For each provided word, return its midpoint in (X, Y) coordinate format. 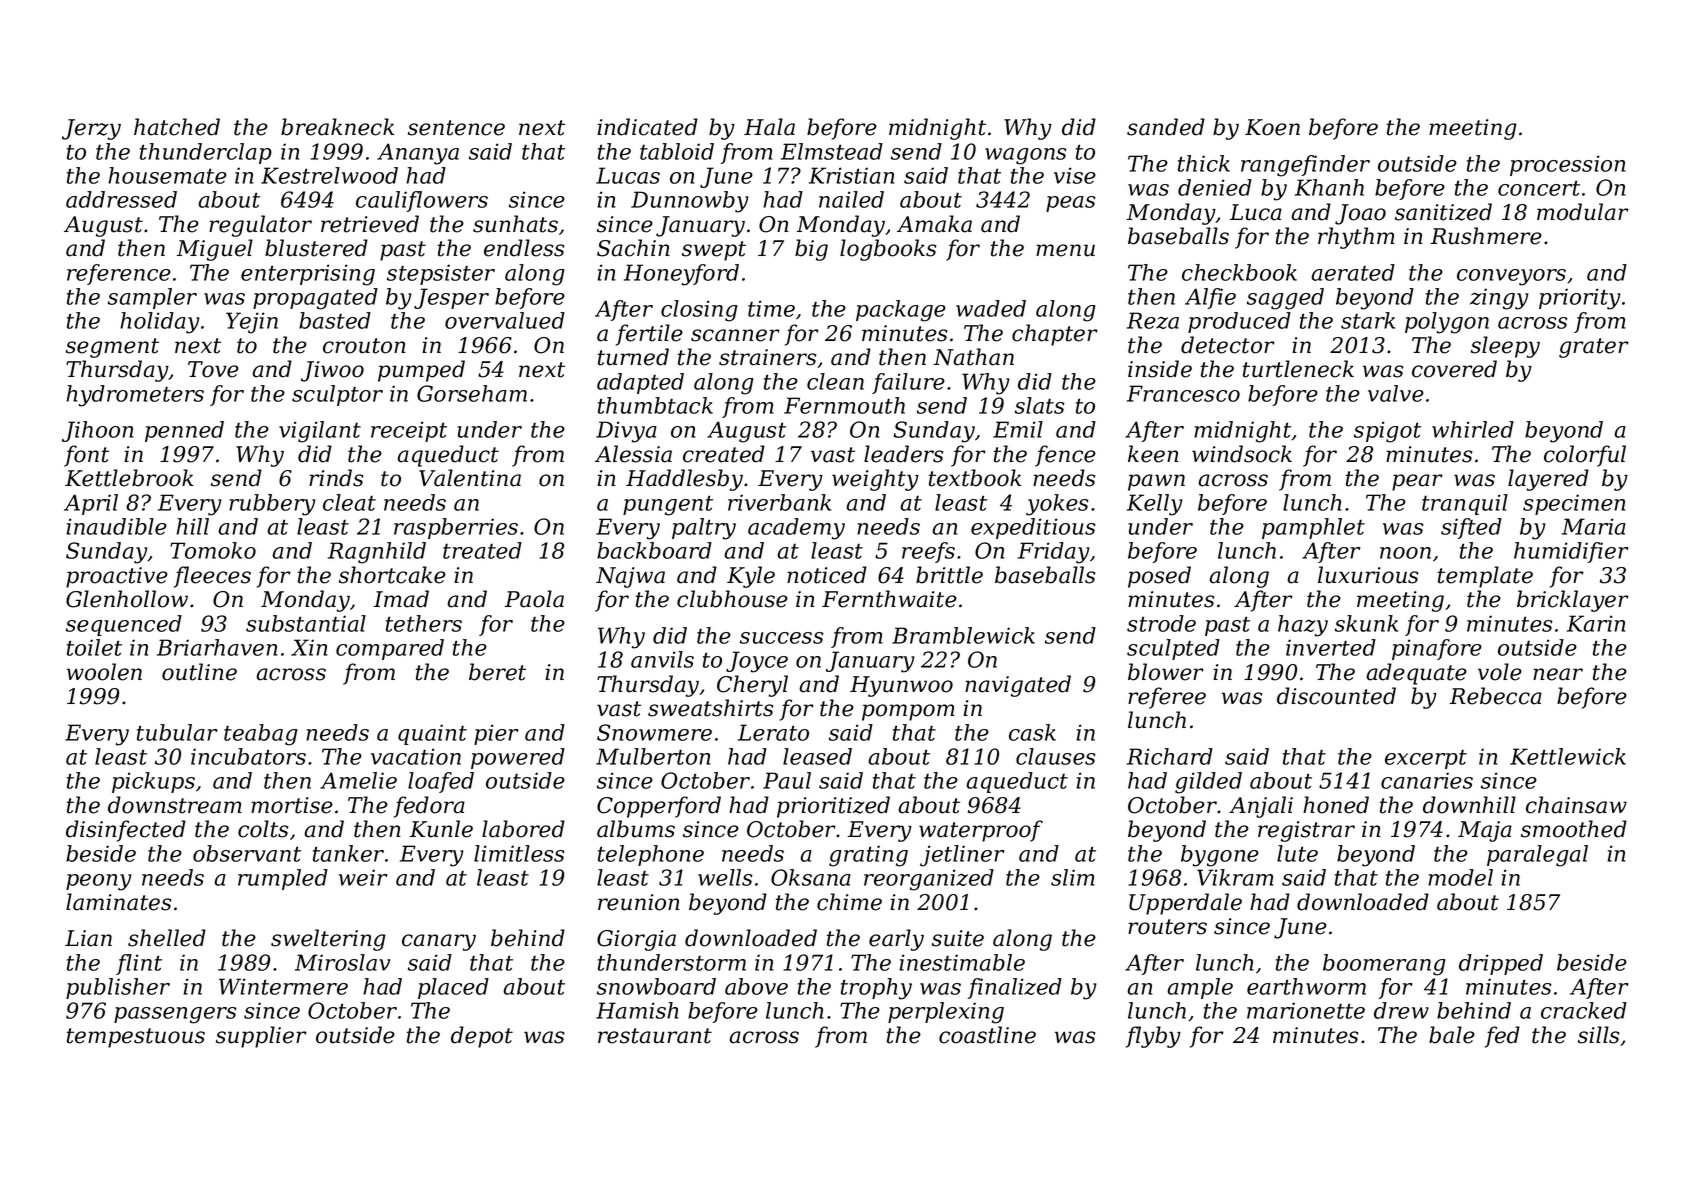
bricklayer (1573, 601)
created (724, 454)
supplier (261, 1037)
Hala (769, 127)
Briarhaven (217, 647)
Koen (1272, 127)
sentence (456, 128)
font (86, 456)
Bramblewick (963, 635)
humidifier (1571, 552)
